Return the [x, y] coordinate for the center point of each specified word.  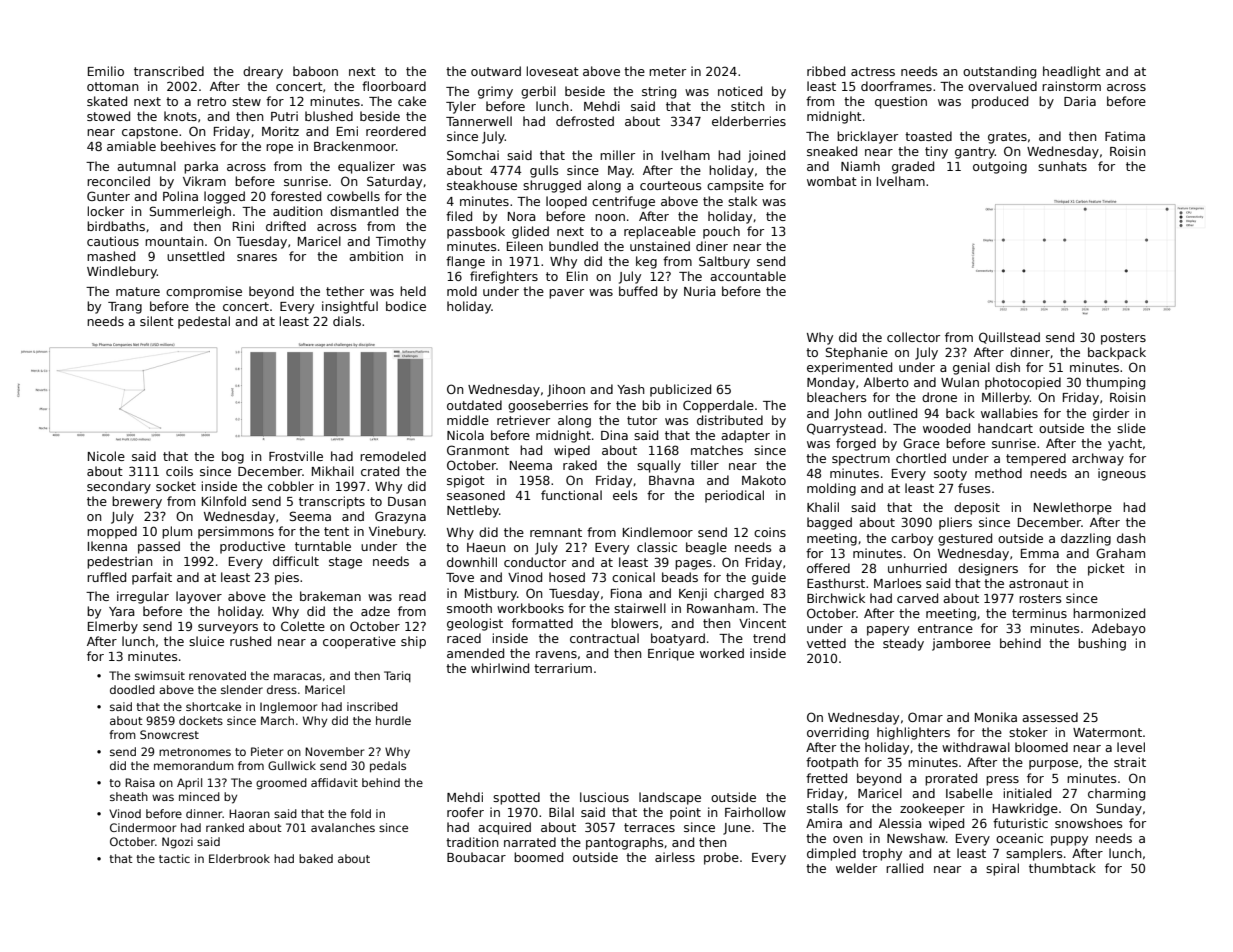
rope [279, 149]
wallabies [1009, 413]
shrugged [552, 186]
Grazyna [400, 517]
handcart [1005, 428]
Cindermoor [143, 827]
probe [721, 858]
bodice [406, 306]
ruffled [106, 577]
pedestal [204, 322]
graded [913, 167]
